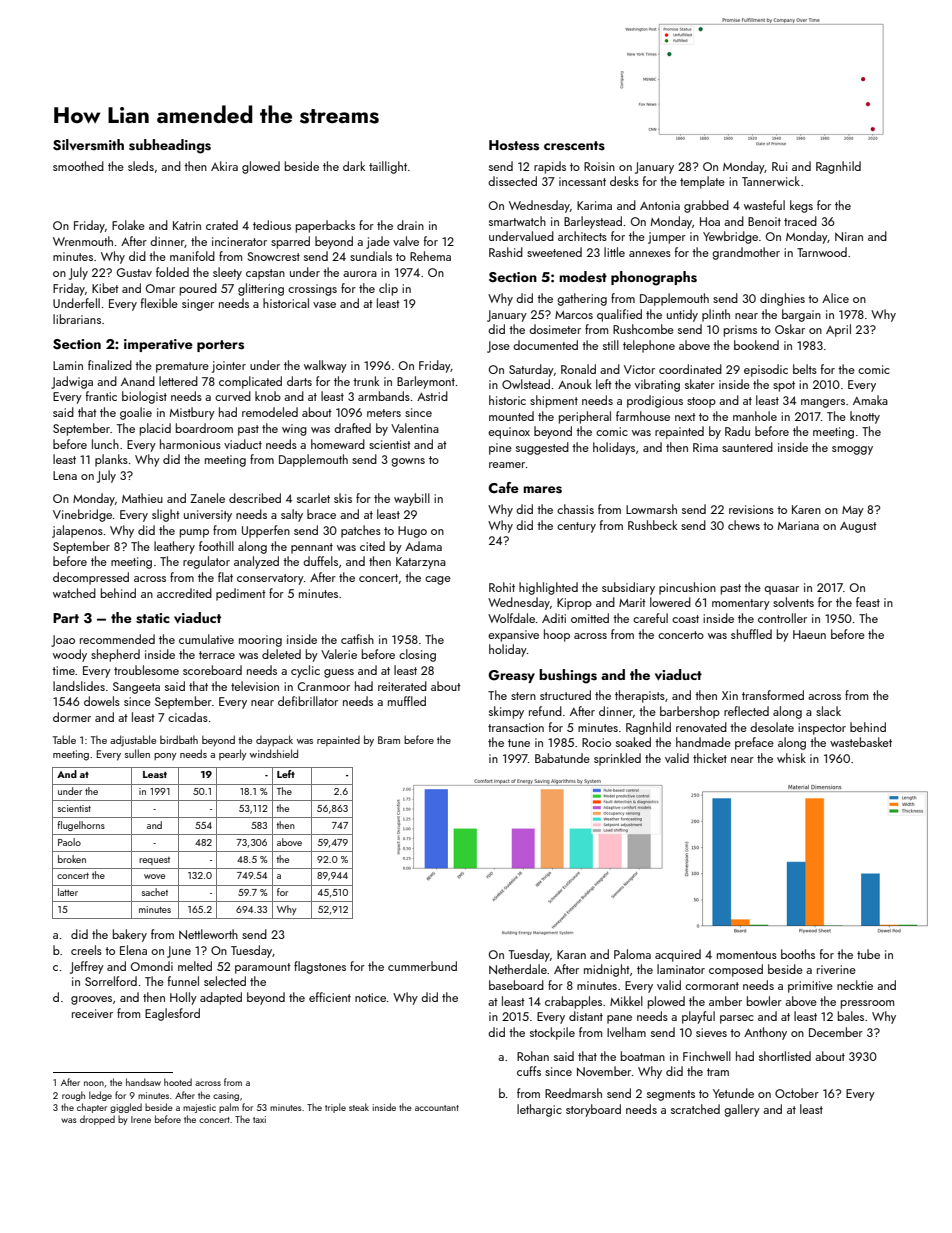  What do you see at coordinates (575, 384) in the document?
I see `Anouk` at bounding box center [575, 384].
